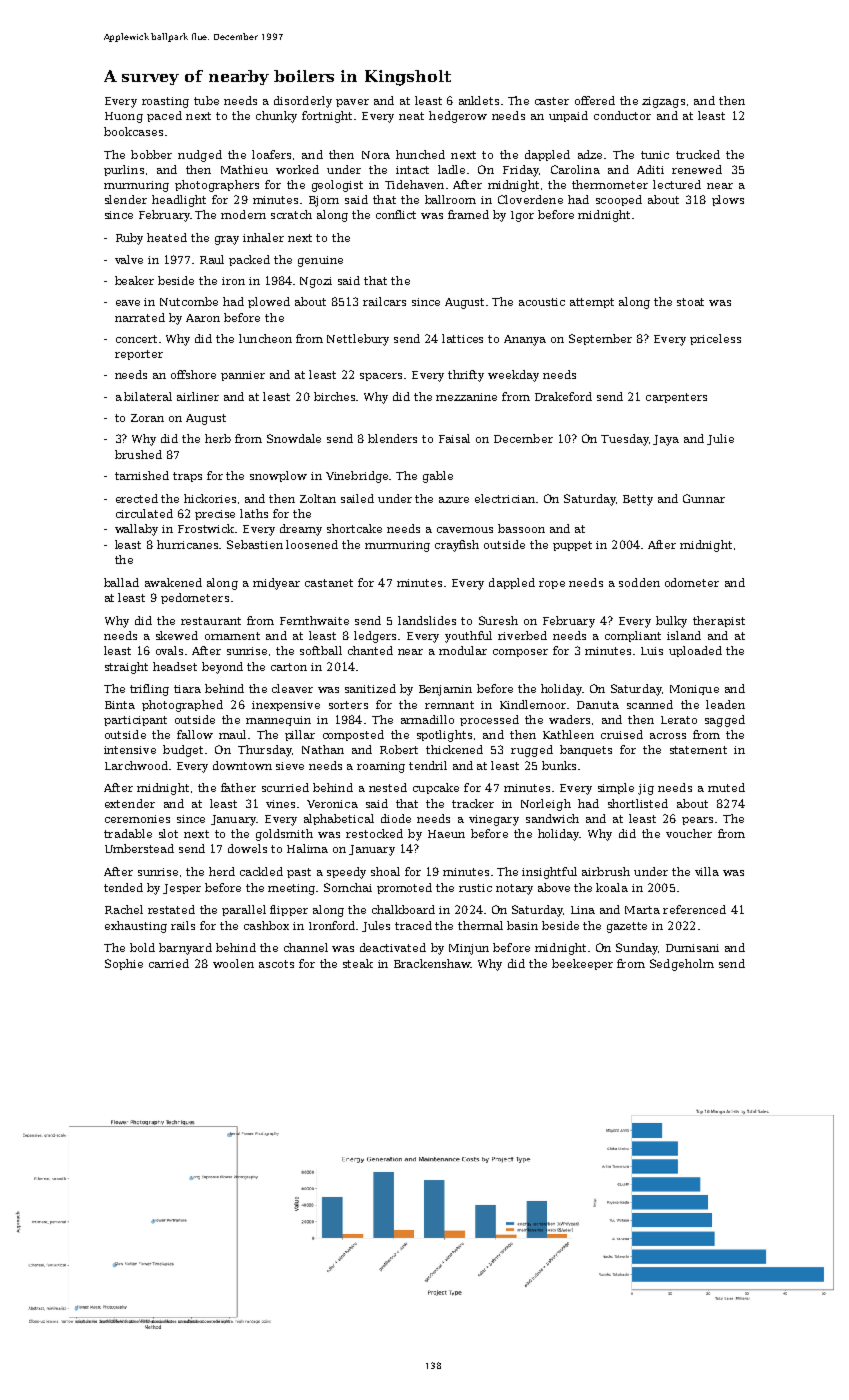  I want to click on odometer, so click(692, 582).
